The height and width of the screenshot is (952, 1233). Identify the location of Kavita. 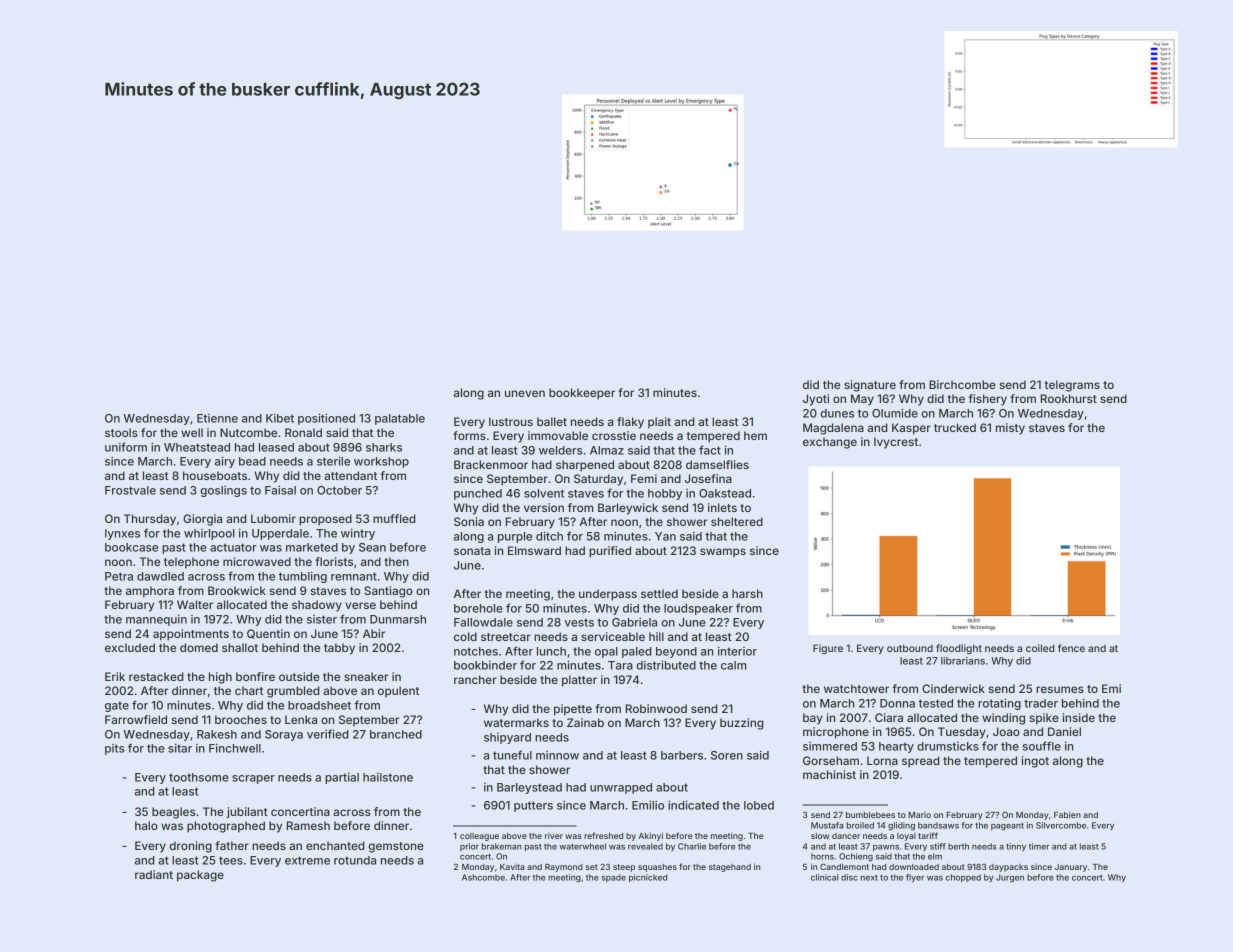
(512, 867).
